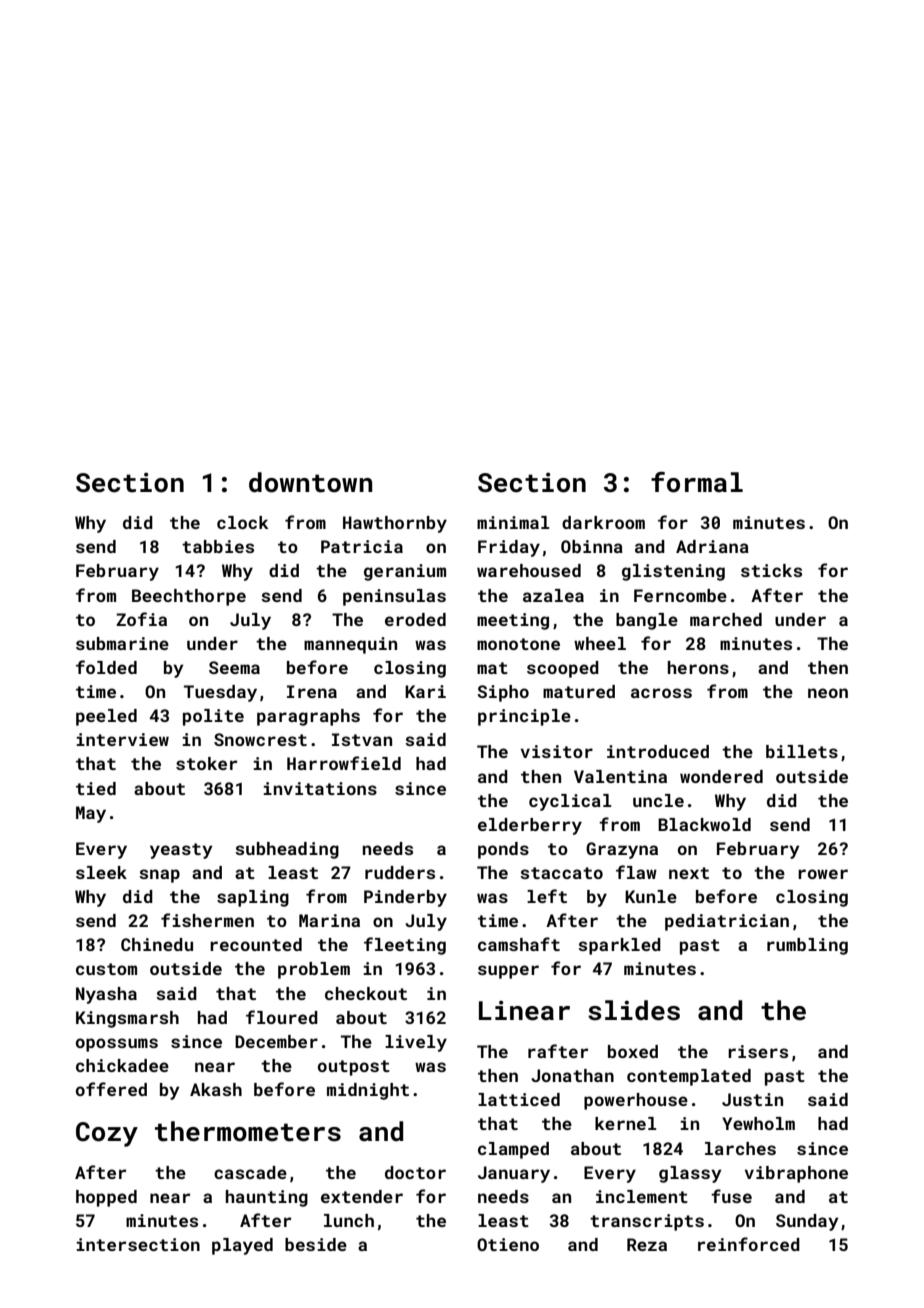  I want to click on played, so click(242, 1246).
